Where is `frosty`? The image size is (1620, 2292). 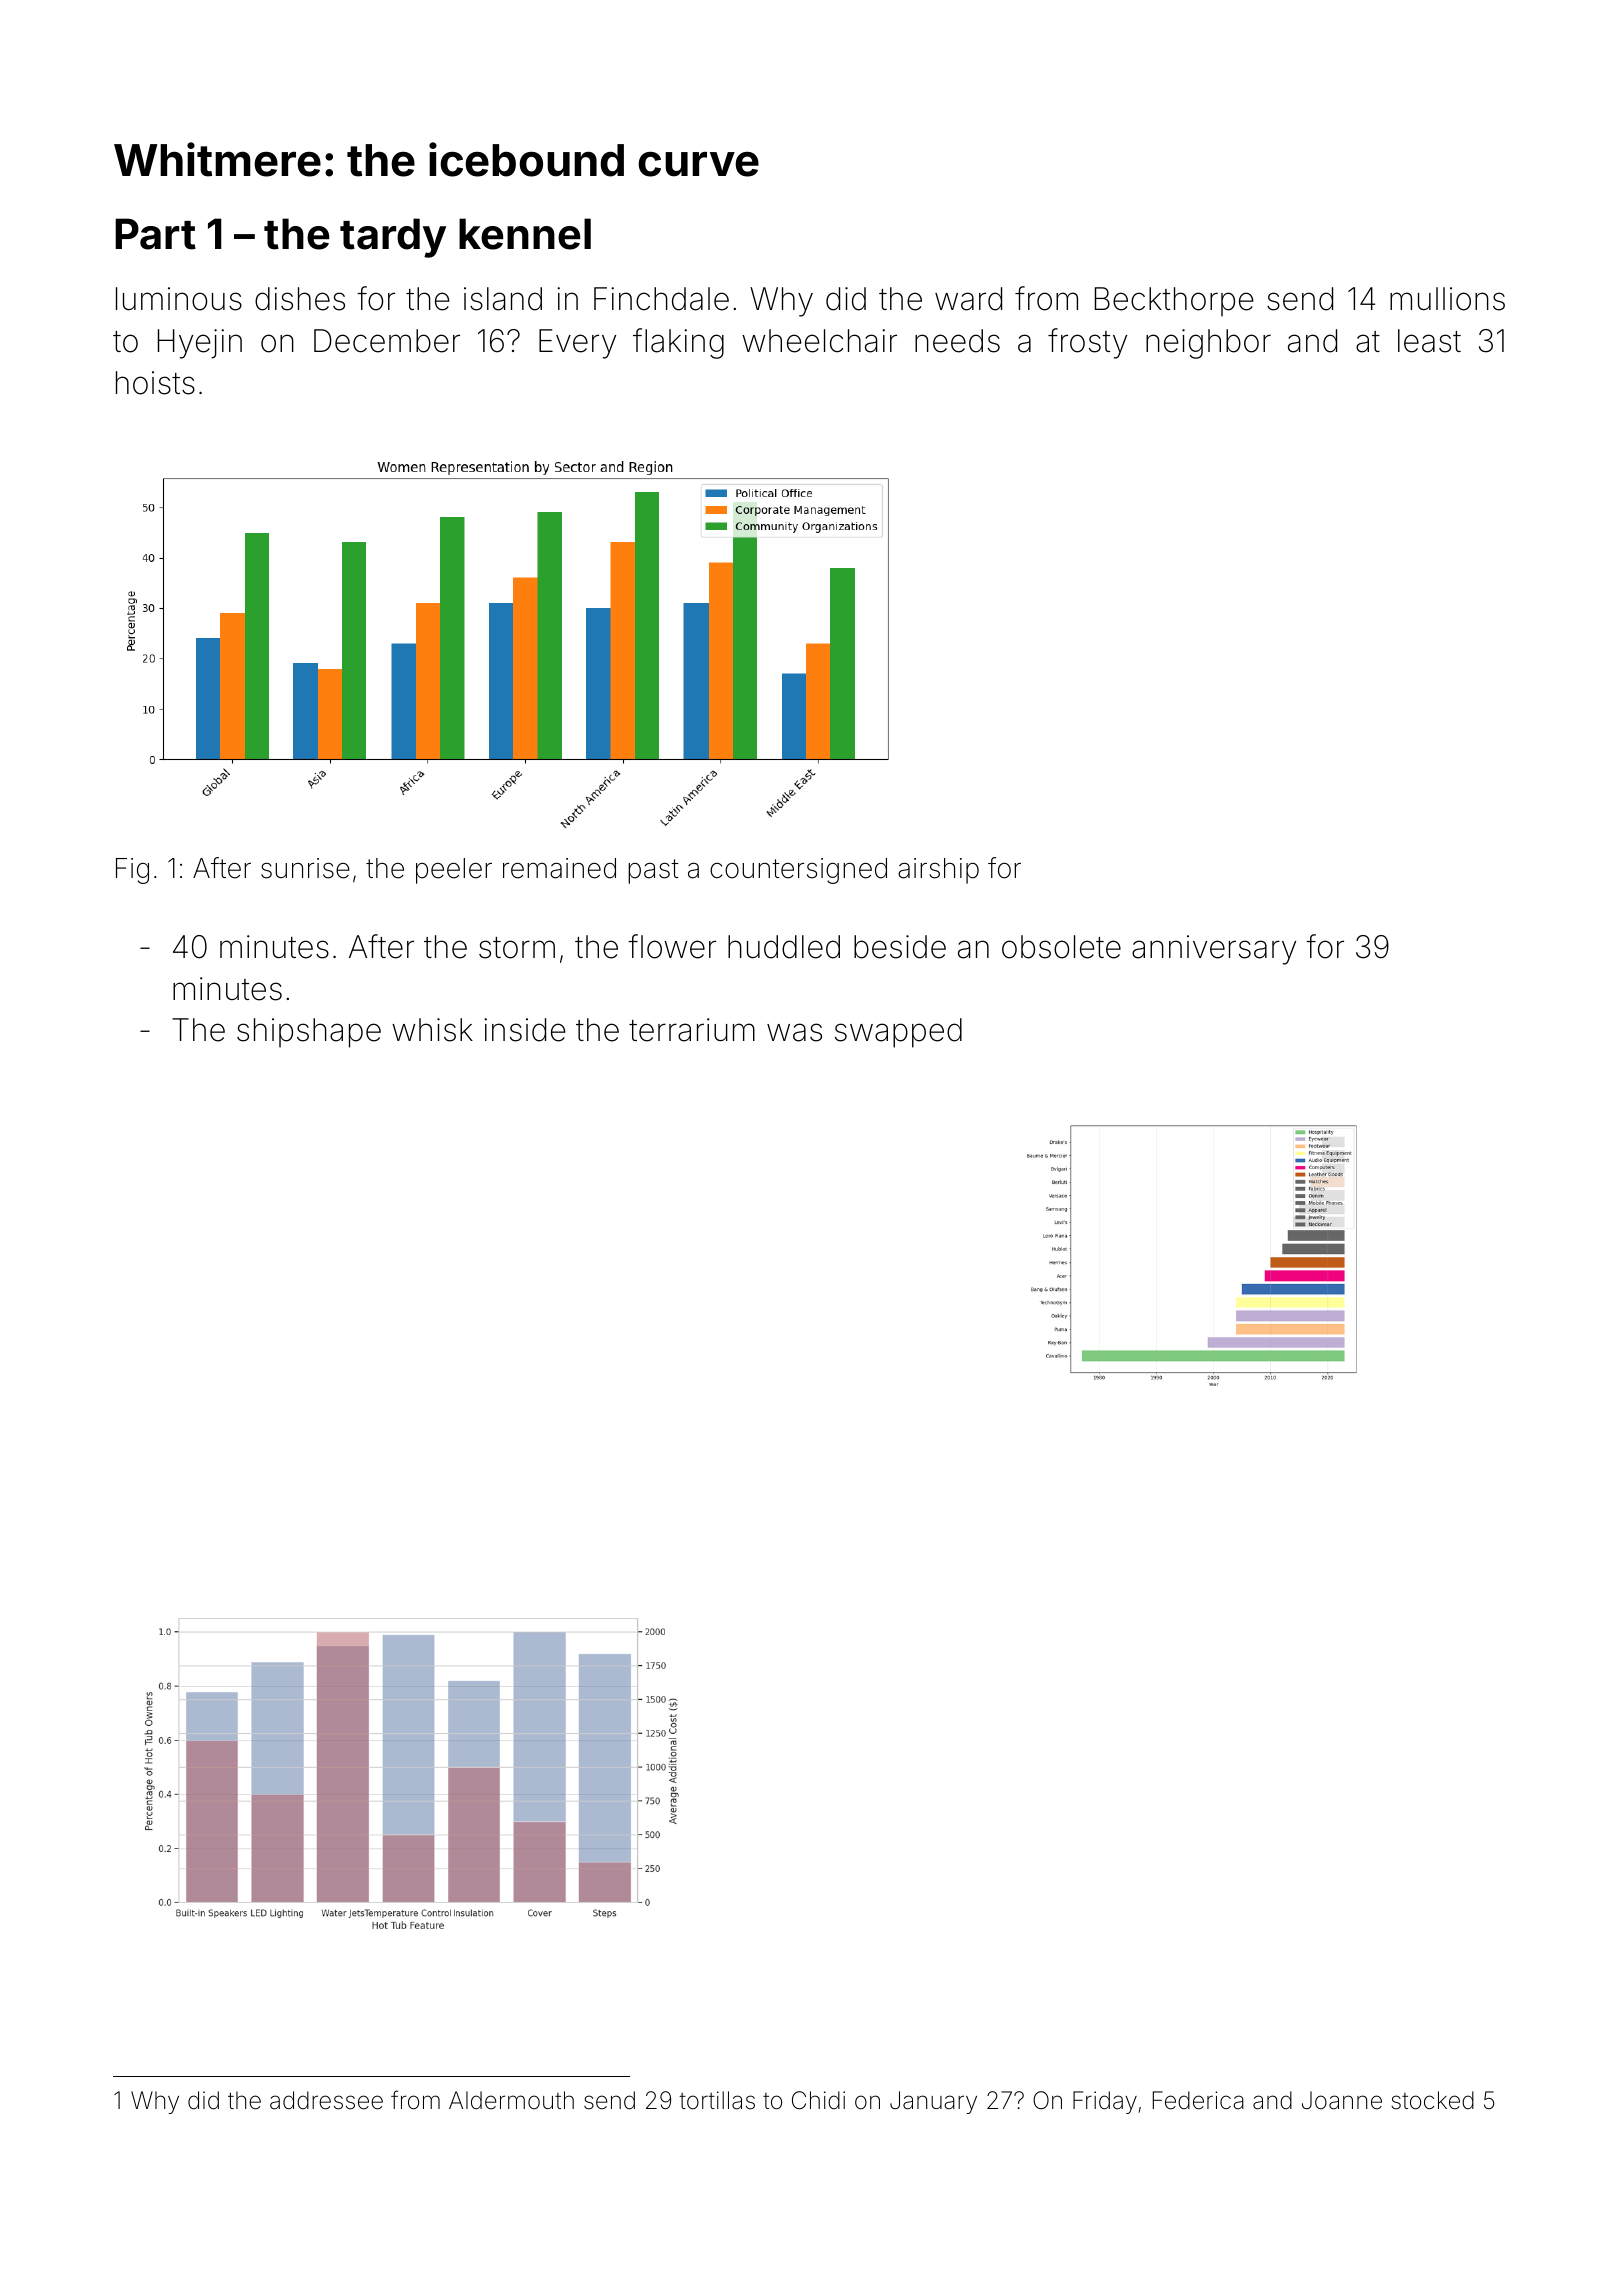 frosty is located at coordinates (1087, 343).
